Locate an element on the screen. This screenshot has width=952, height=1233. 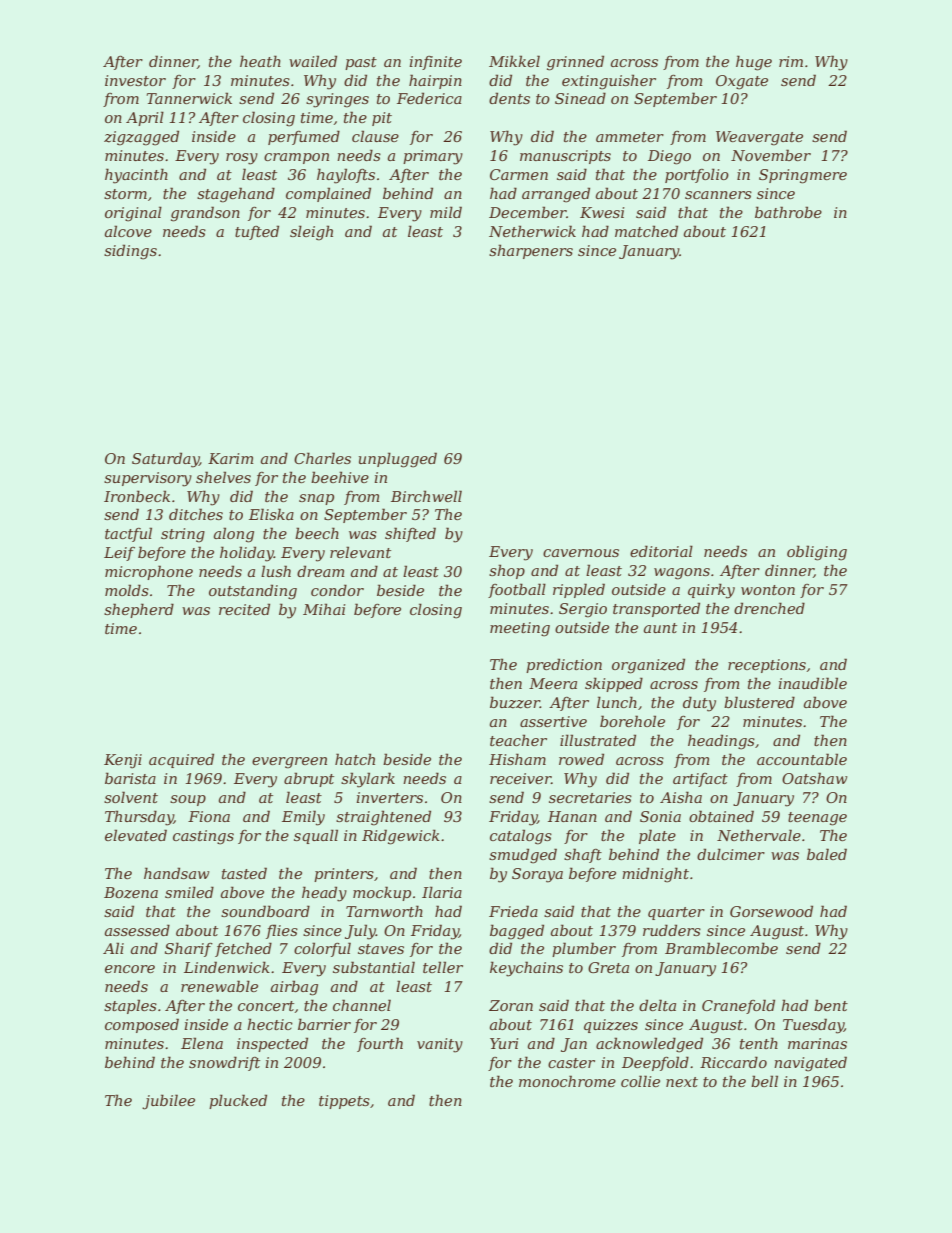
monochrome is located at coordinates (567, 1081).
